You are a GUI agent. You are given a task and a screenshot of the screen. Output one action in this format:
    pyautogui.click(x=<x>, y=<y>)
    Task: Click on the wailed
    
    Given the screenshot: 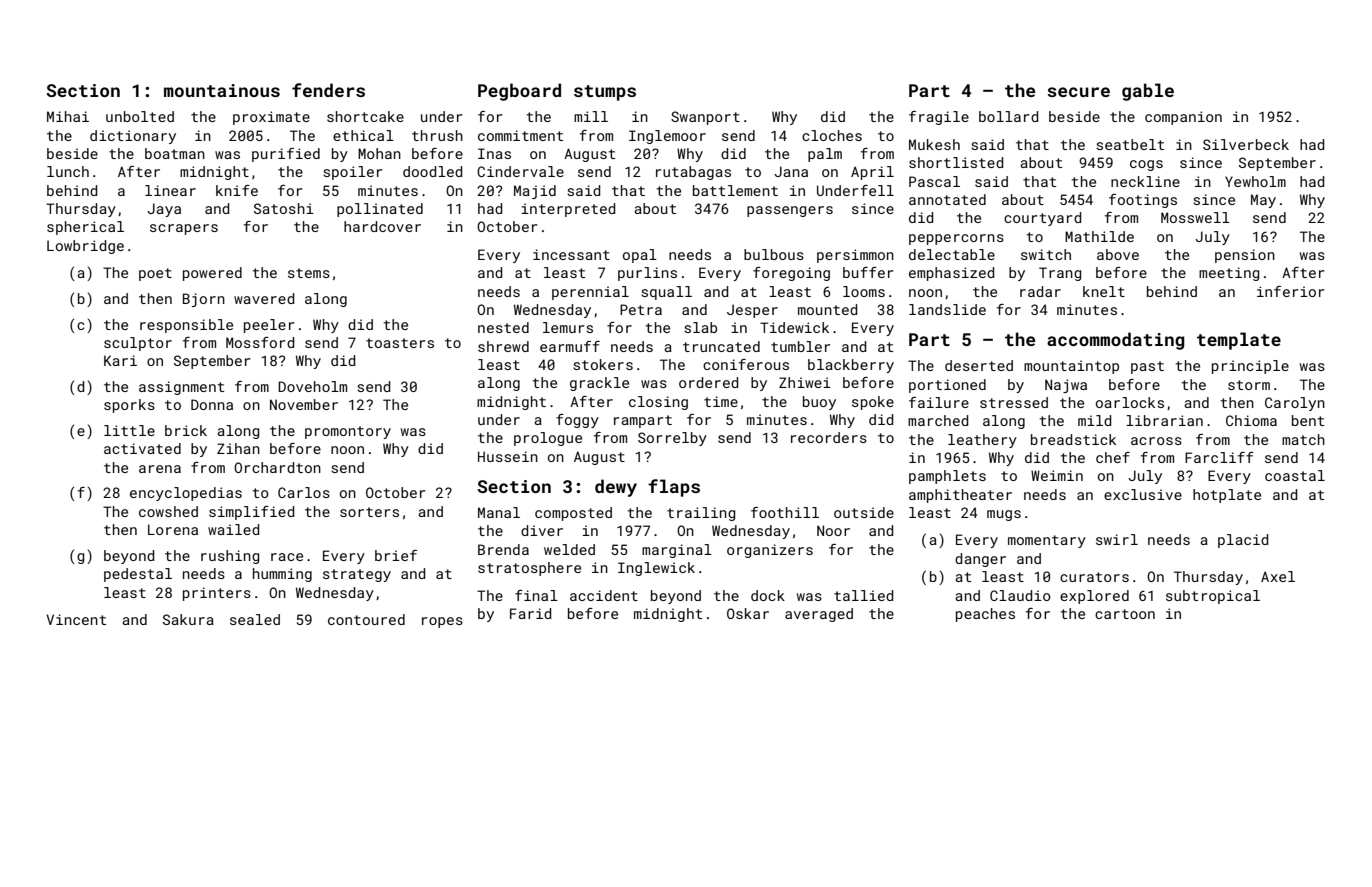 What is the action you would take?
    pyautogui.click(x=233, y=529)
